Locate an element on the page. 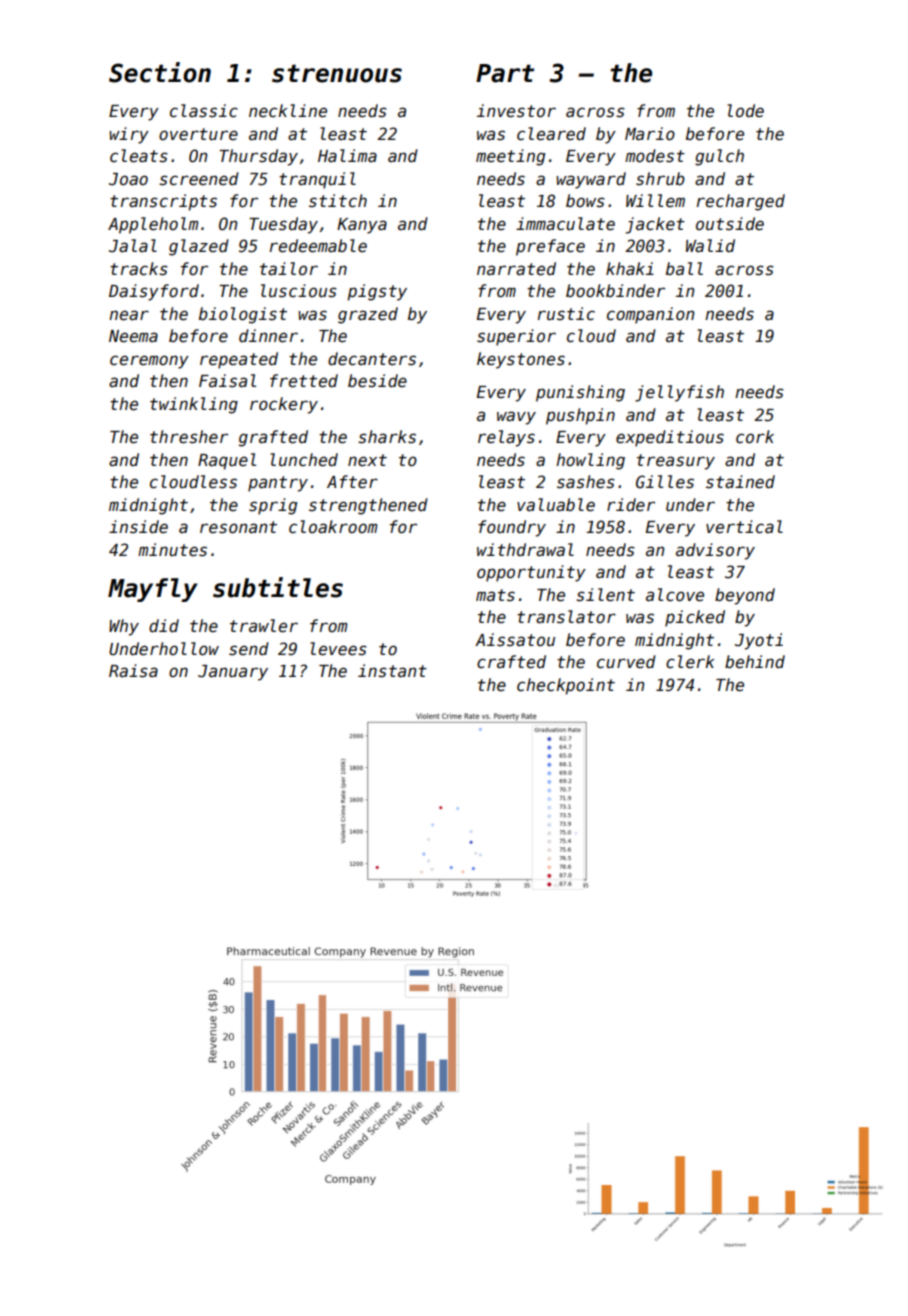 The height and width of the image is (1316, 908). wiry is located at coordinates (129, 135).
